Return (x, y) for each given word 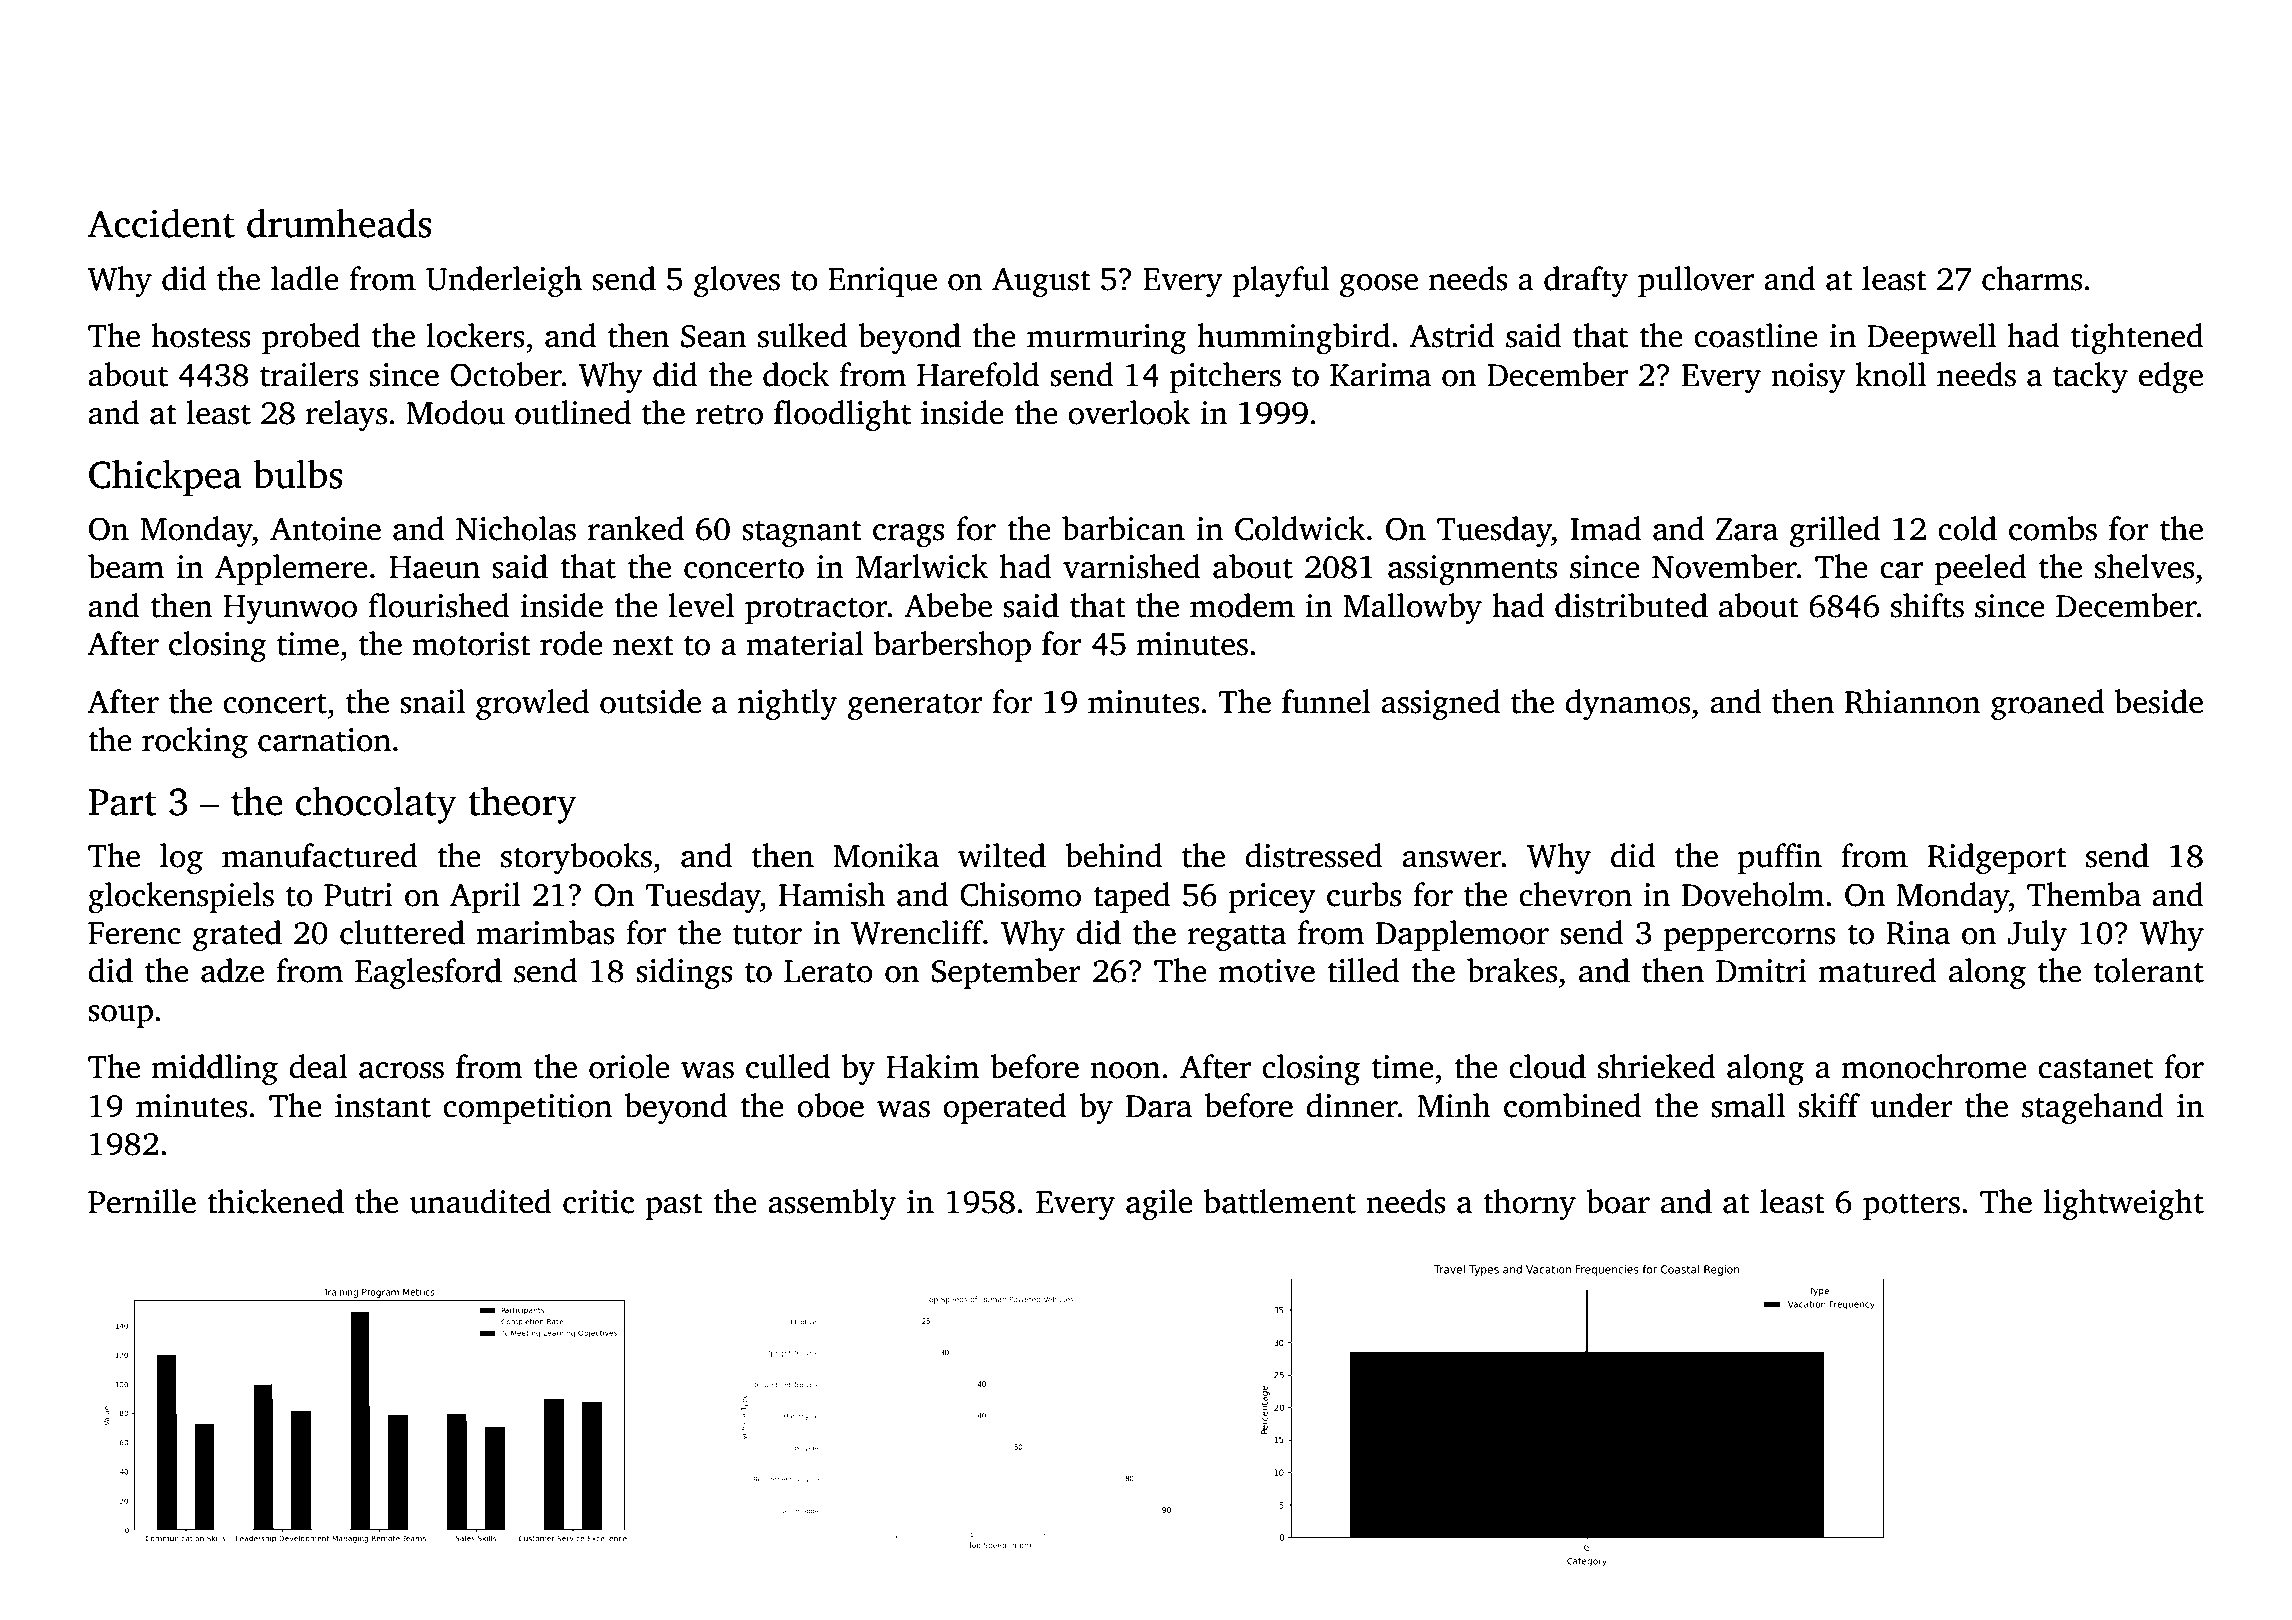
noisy (1808, 378)
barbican (1123, 528)
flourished (439, 605)
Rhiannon (1913, 701)
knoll (1891, 374)
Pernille (142, 1201)
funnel (1326, 701)
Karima (1380, 375)
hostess (201, 335)
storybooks (576, 858)
